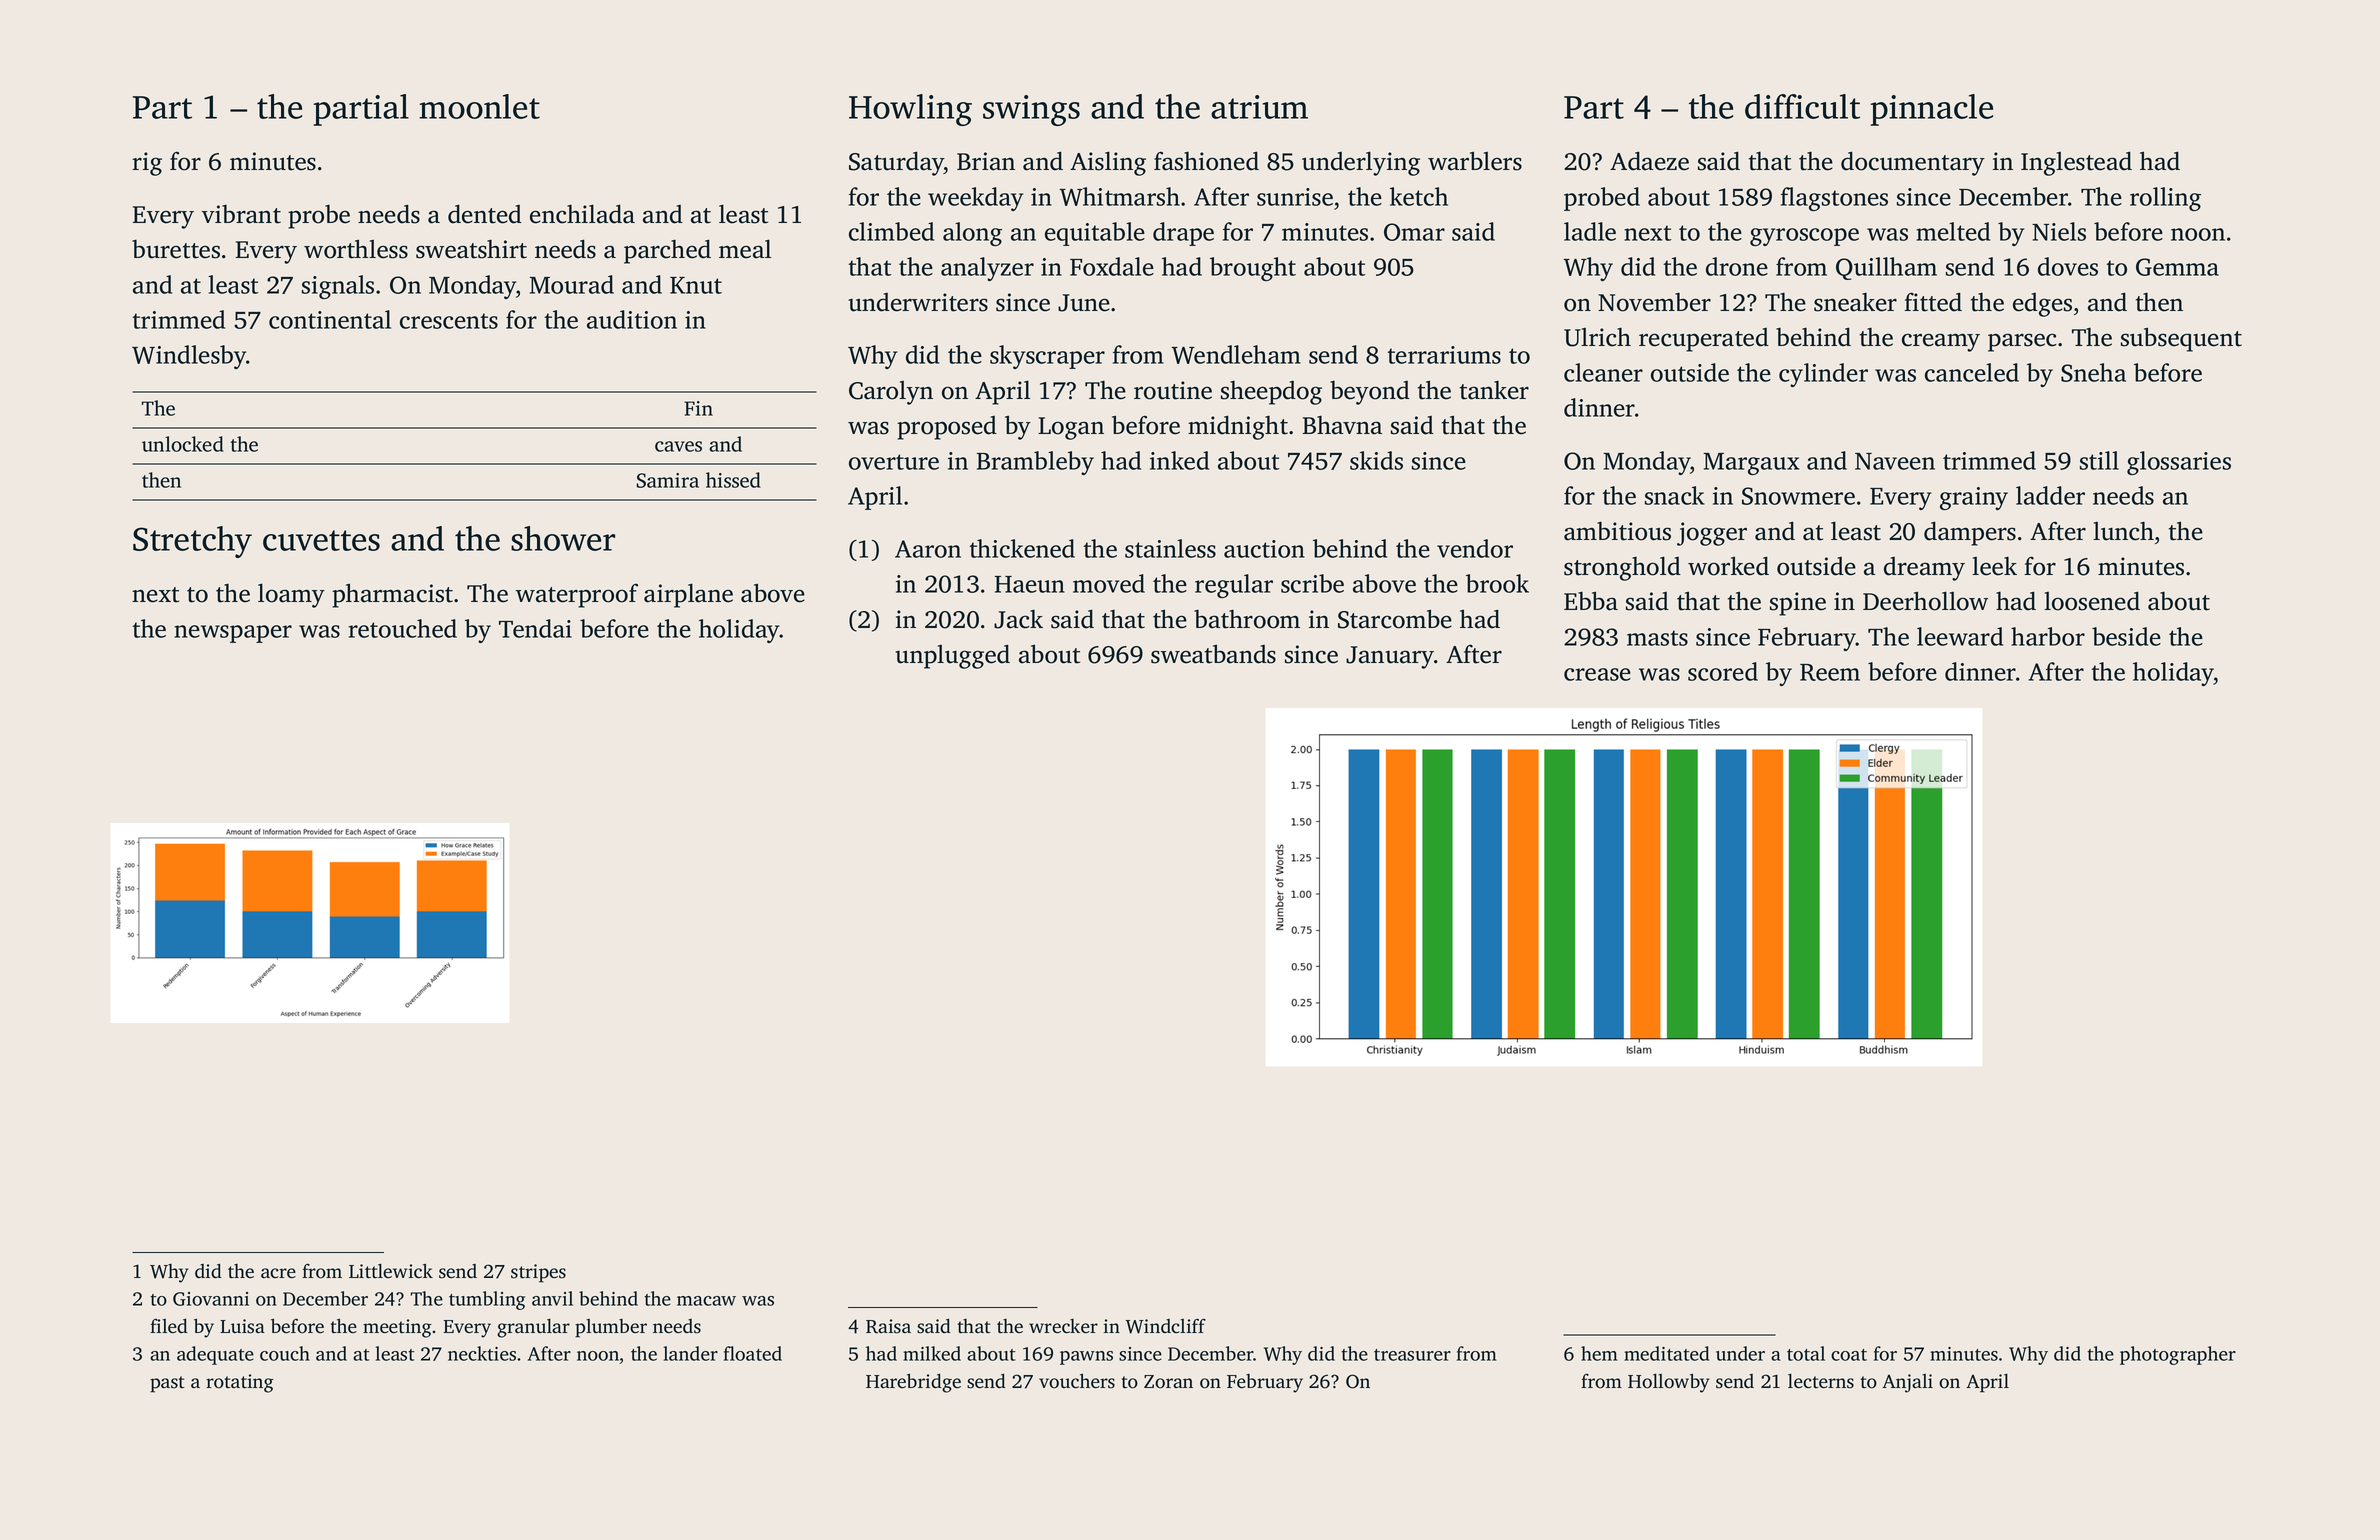 This page has height=1540, width=2380. I want to click on neckties, so click(482, 1353).
